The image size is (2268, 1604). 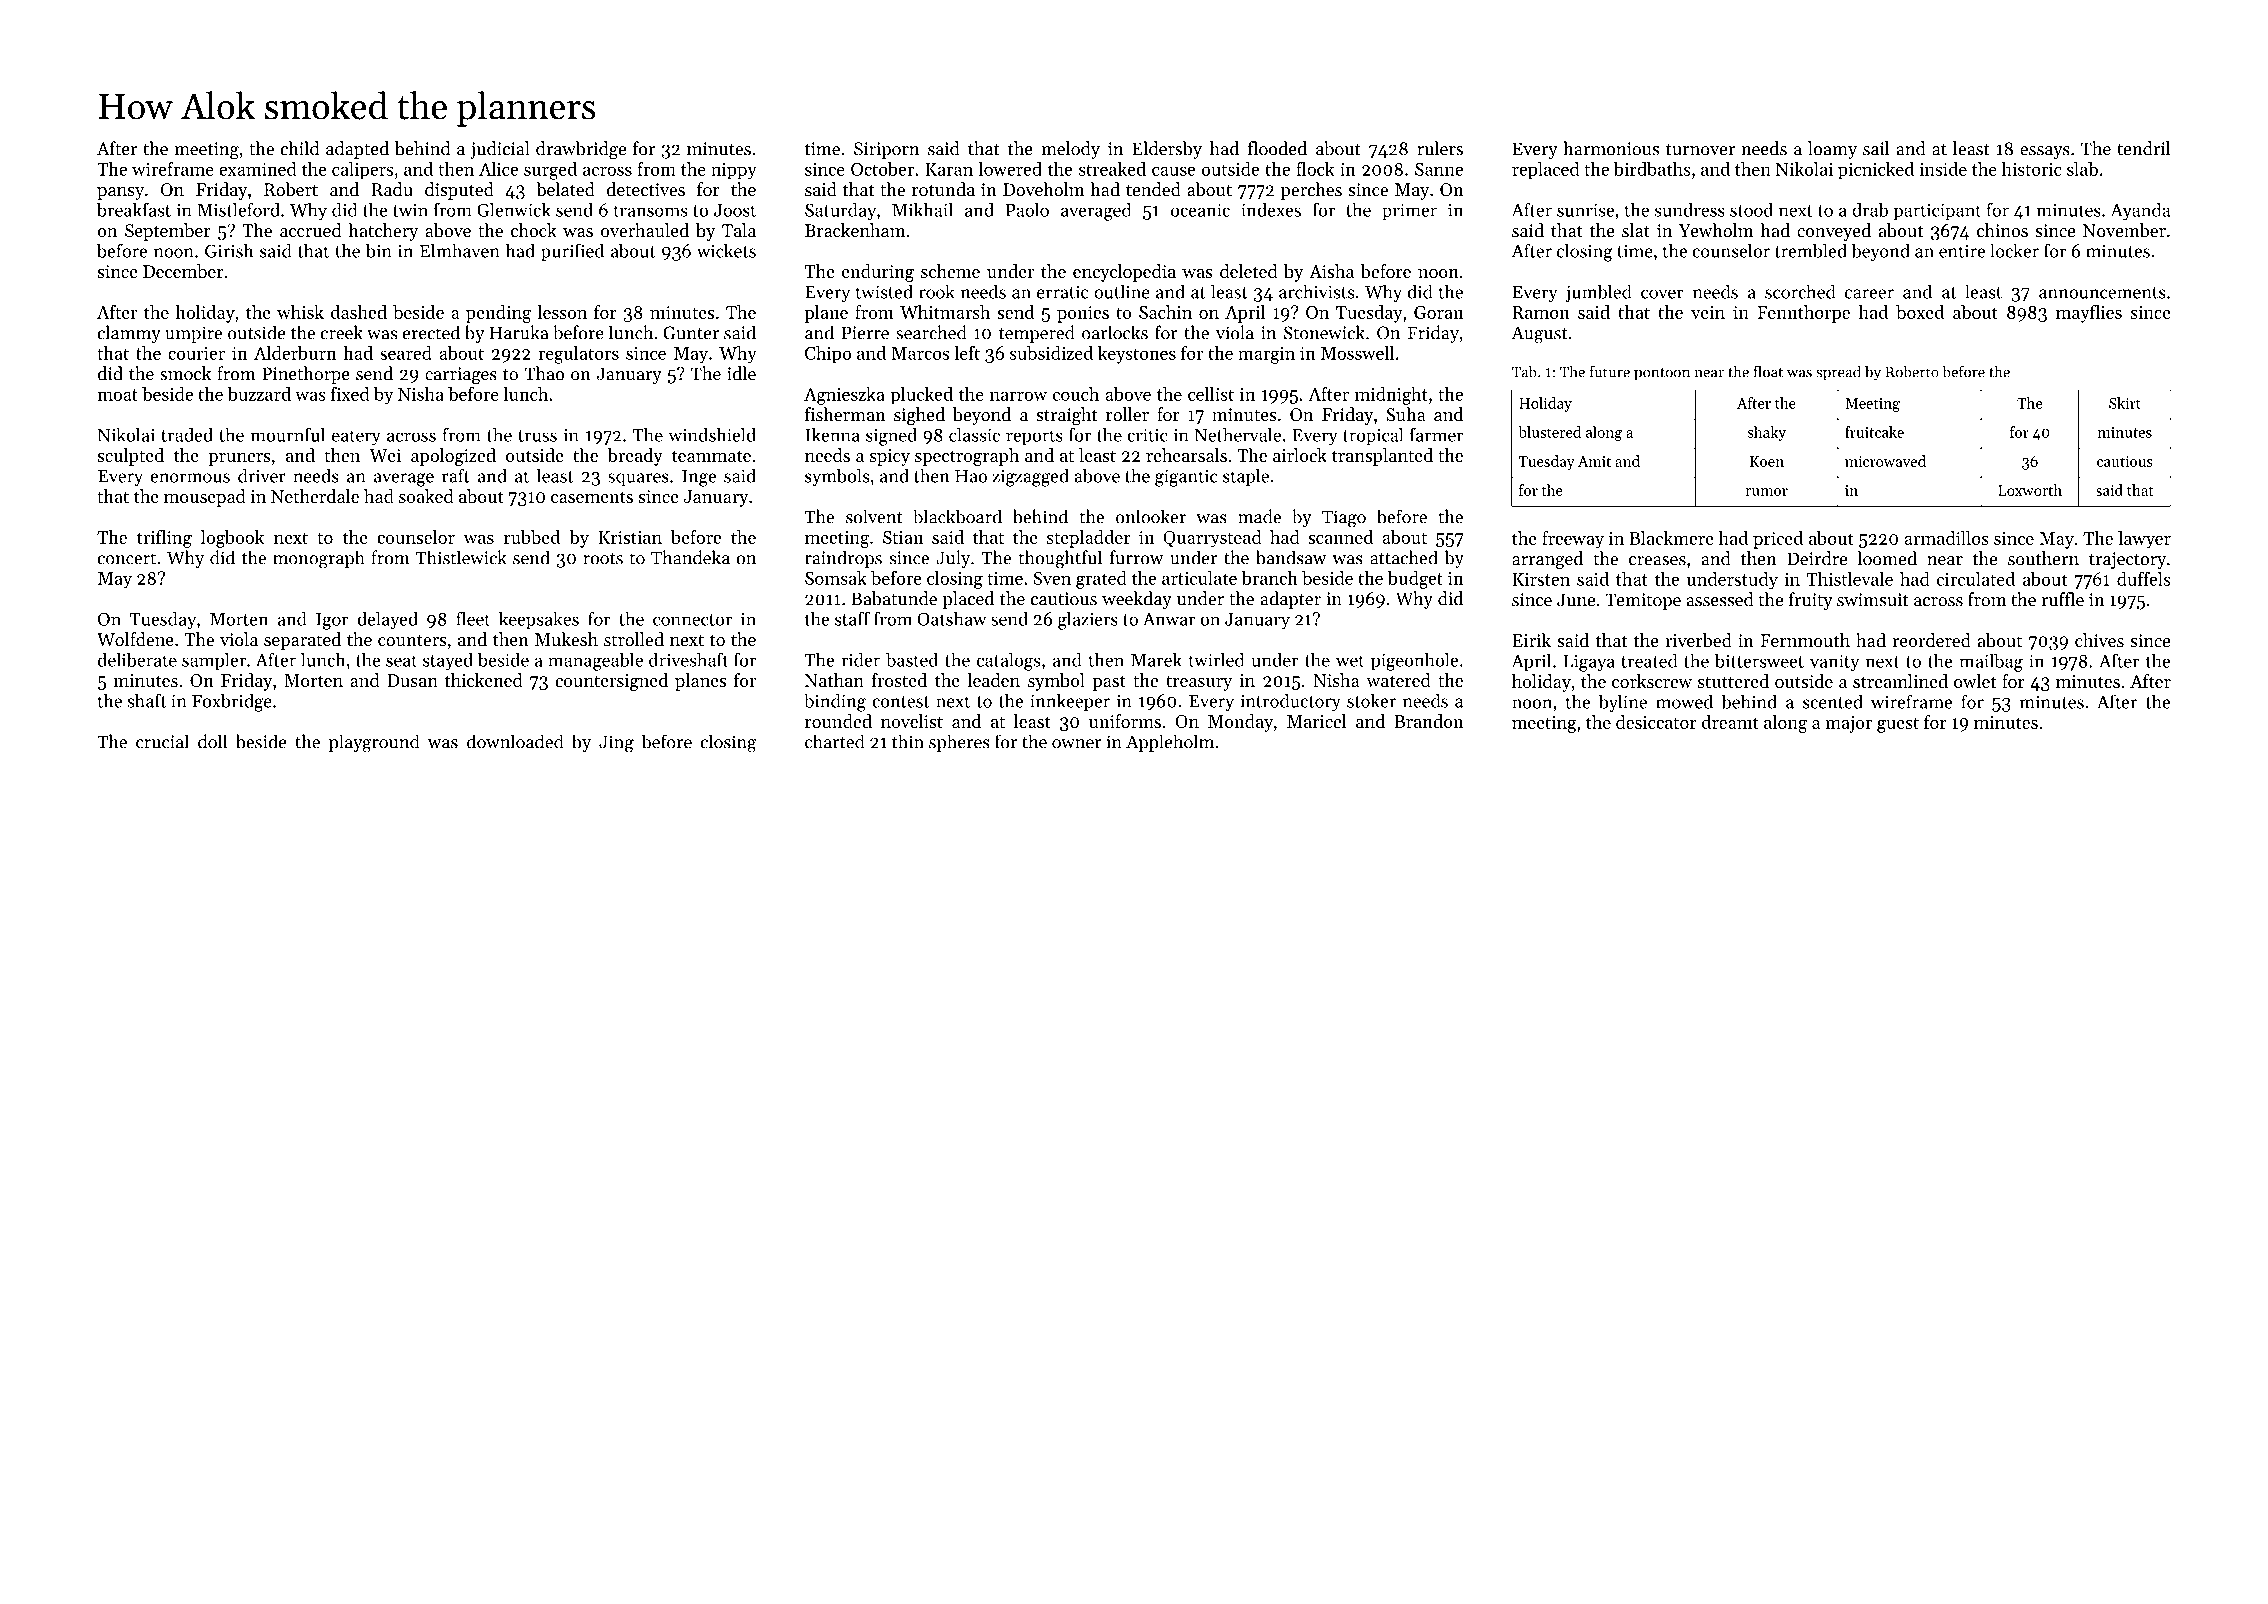 I want to click on charted, so click(x=835, y=741).
